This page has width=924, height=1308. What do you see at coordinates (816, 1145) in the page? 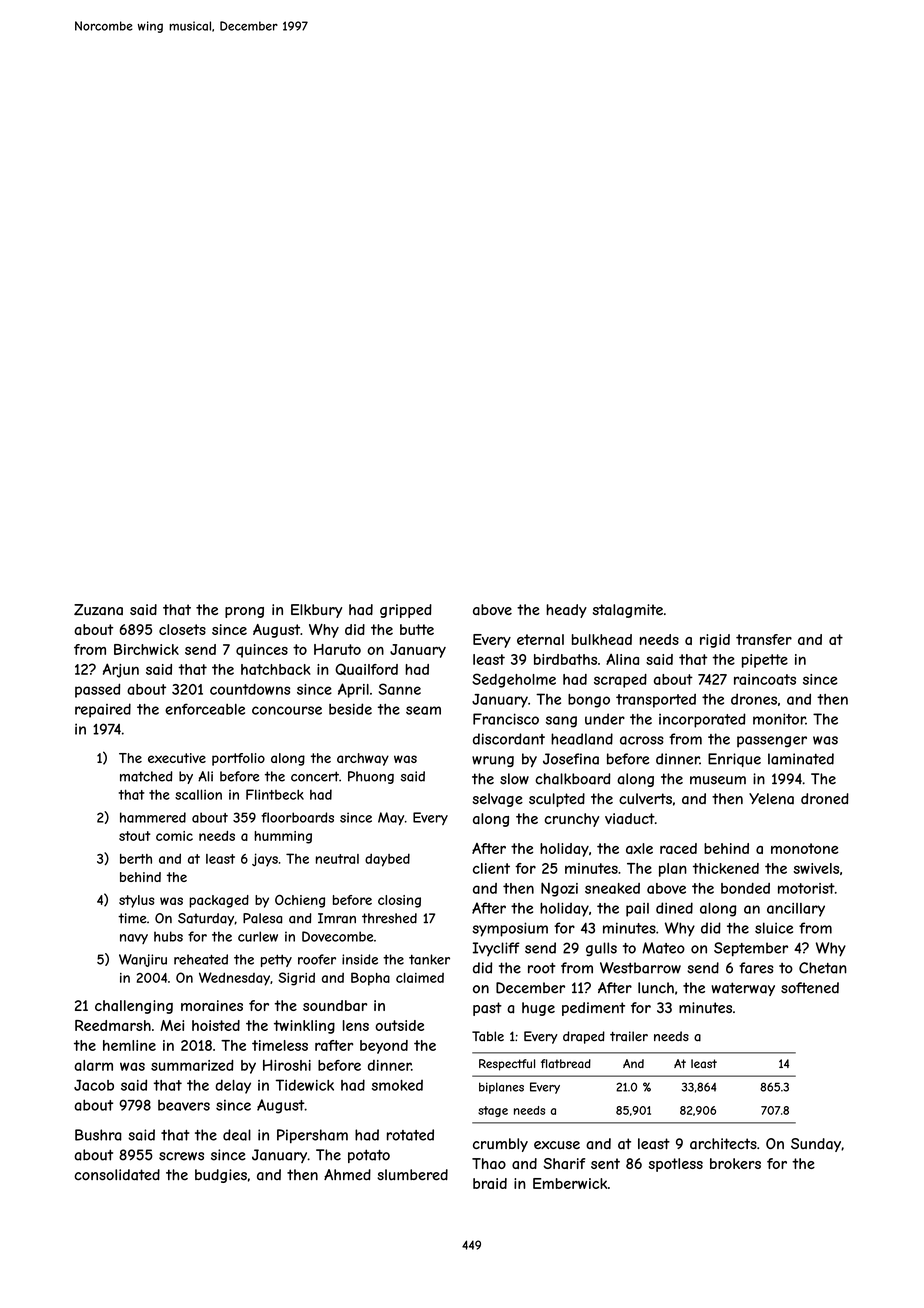
I see `Sunday` at bounding box center [816, 1145].
